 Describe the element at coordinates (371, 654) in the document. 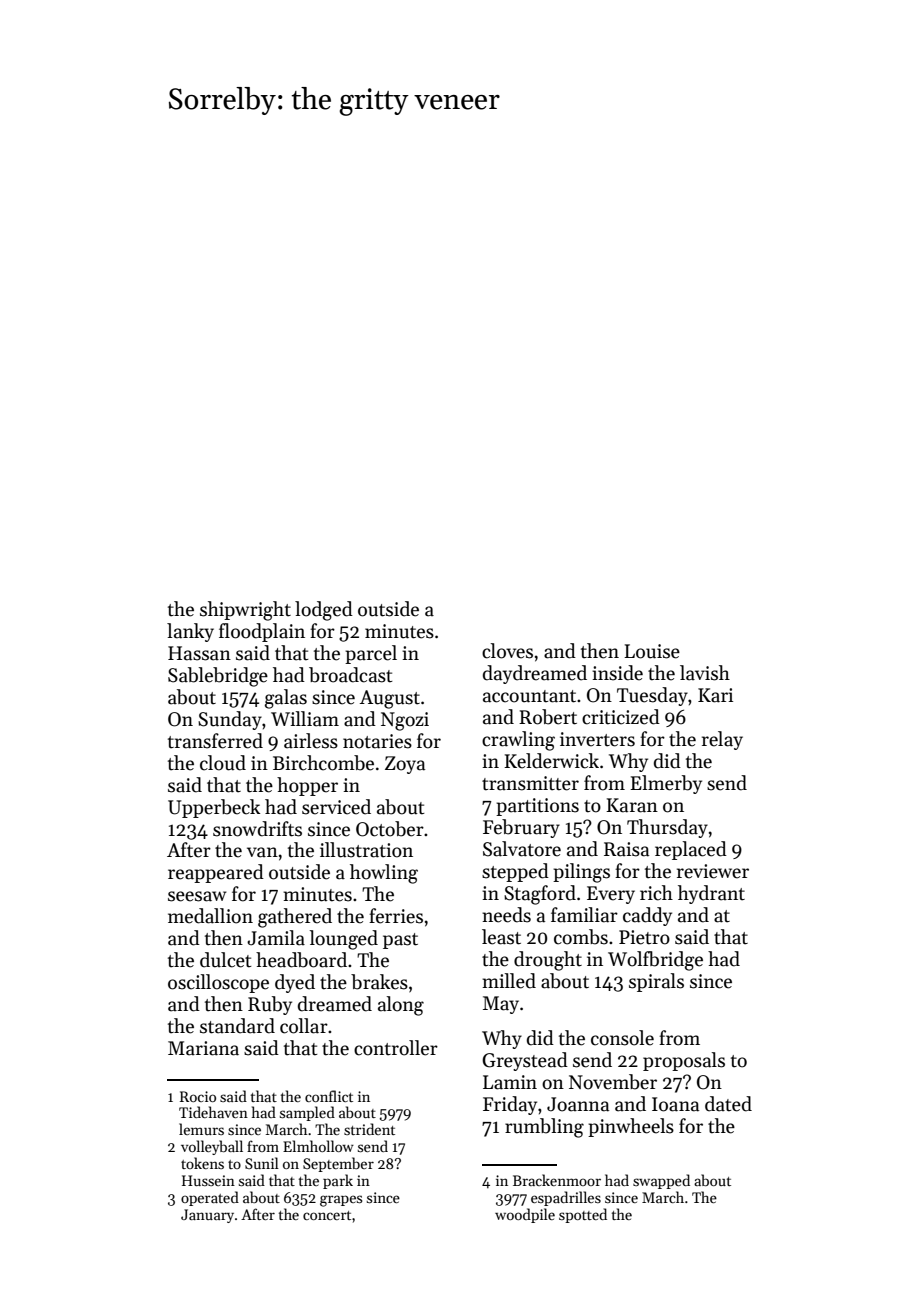

I see `parcel` at that location.
